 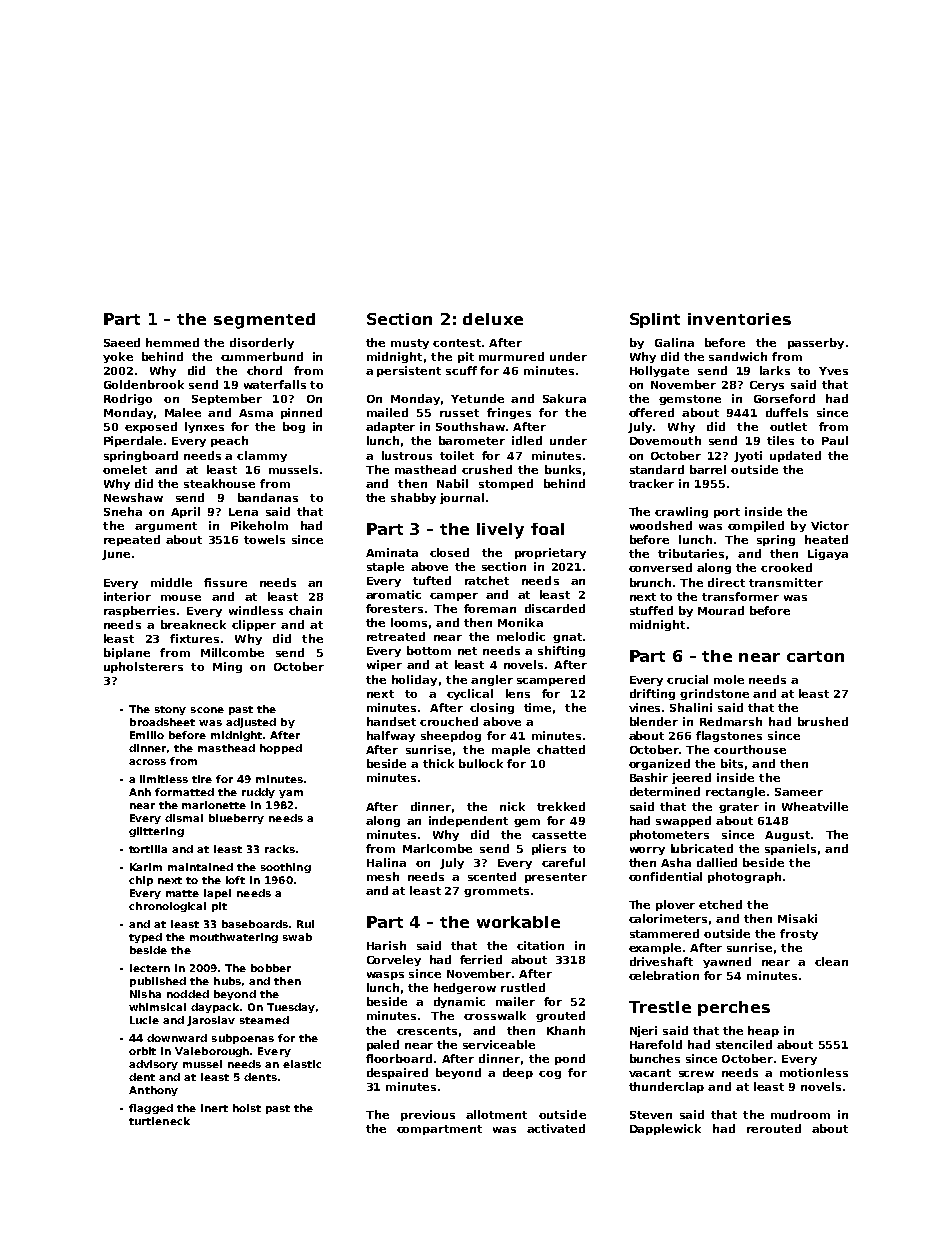 I want to click on interior, so click(x=127, y=596).
